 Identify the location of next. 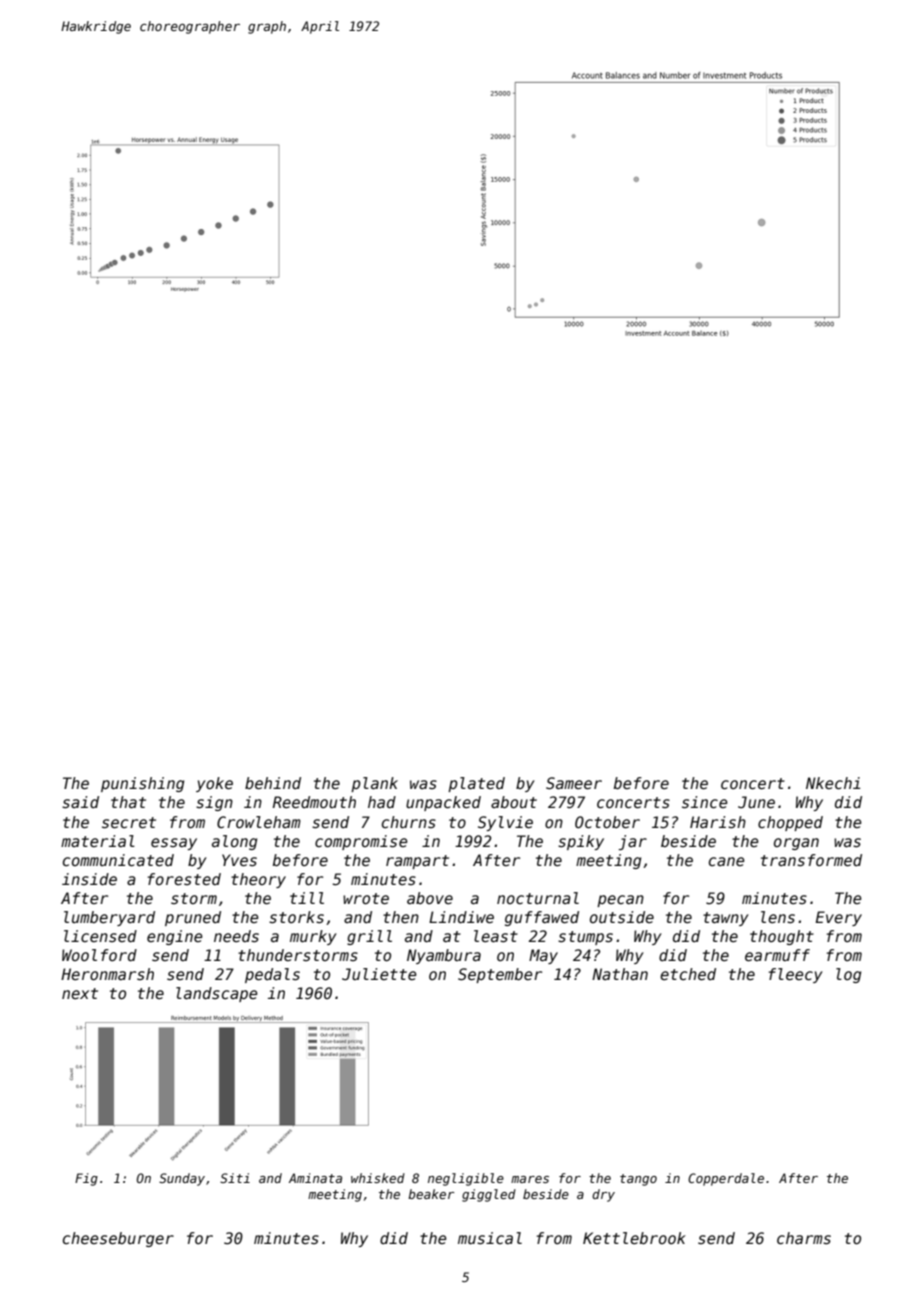
(80, 993).
